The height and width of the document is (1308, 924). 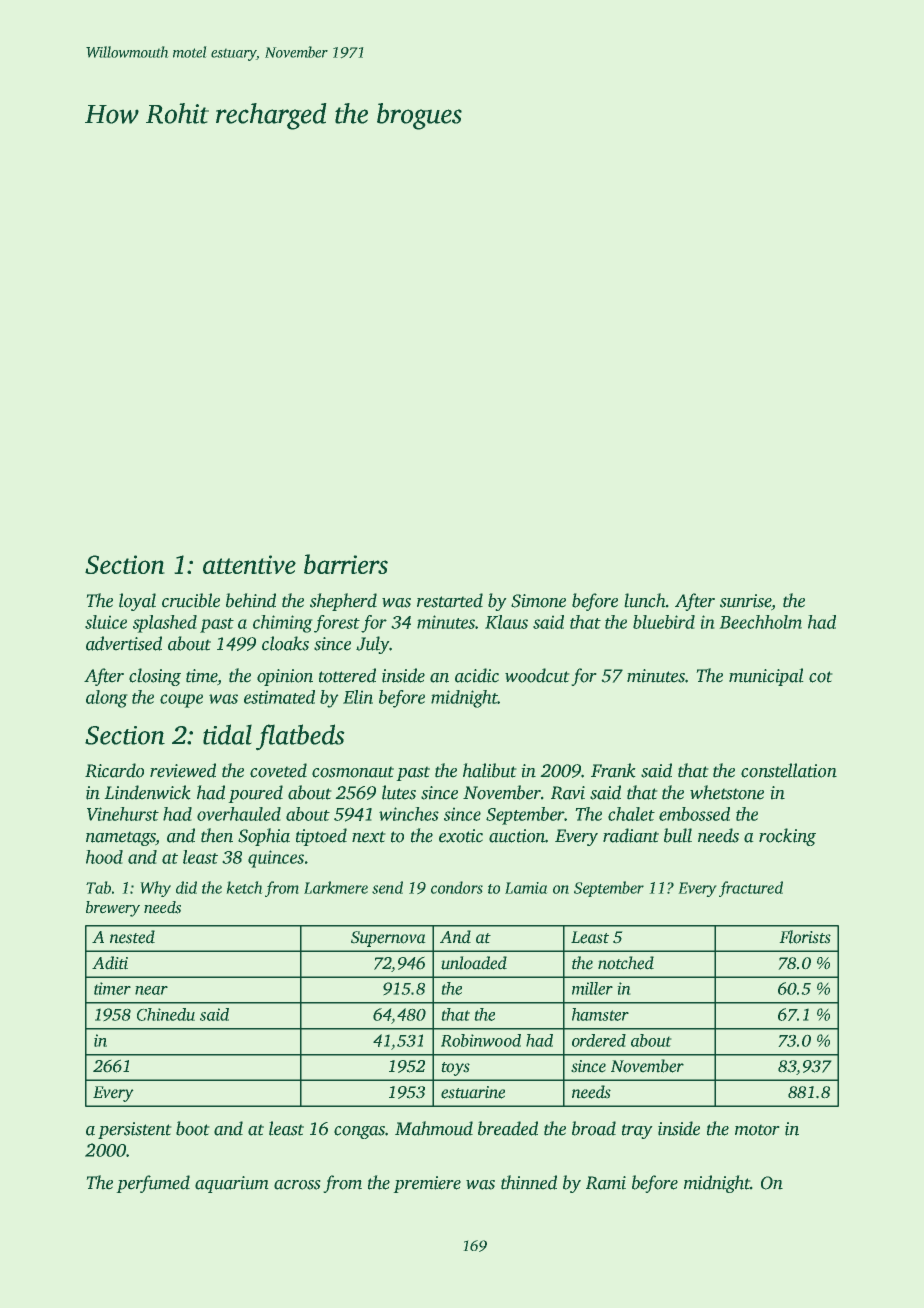 I want to click on coupe, so click(x=181, y=701).
